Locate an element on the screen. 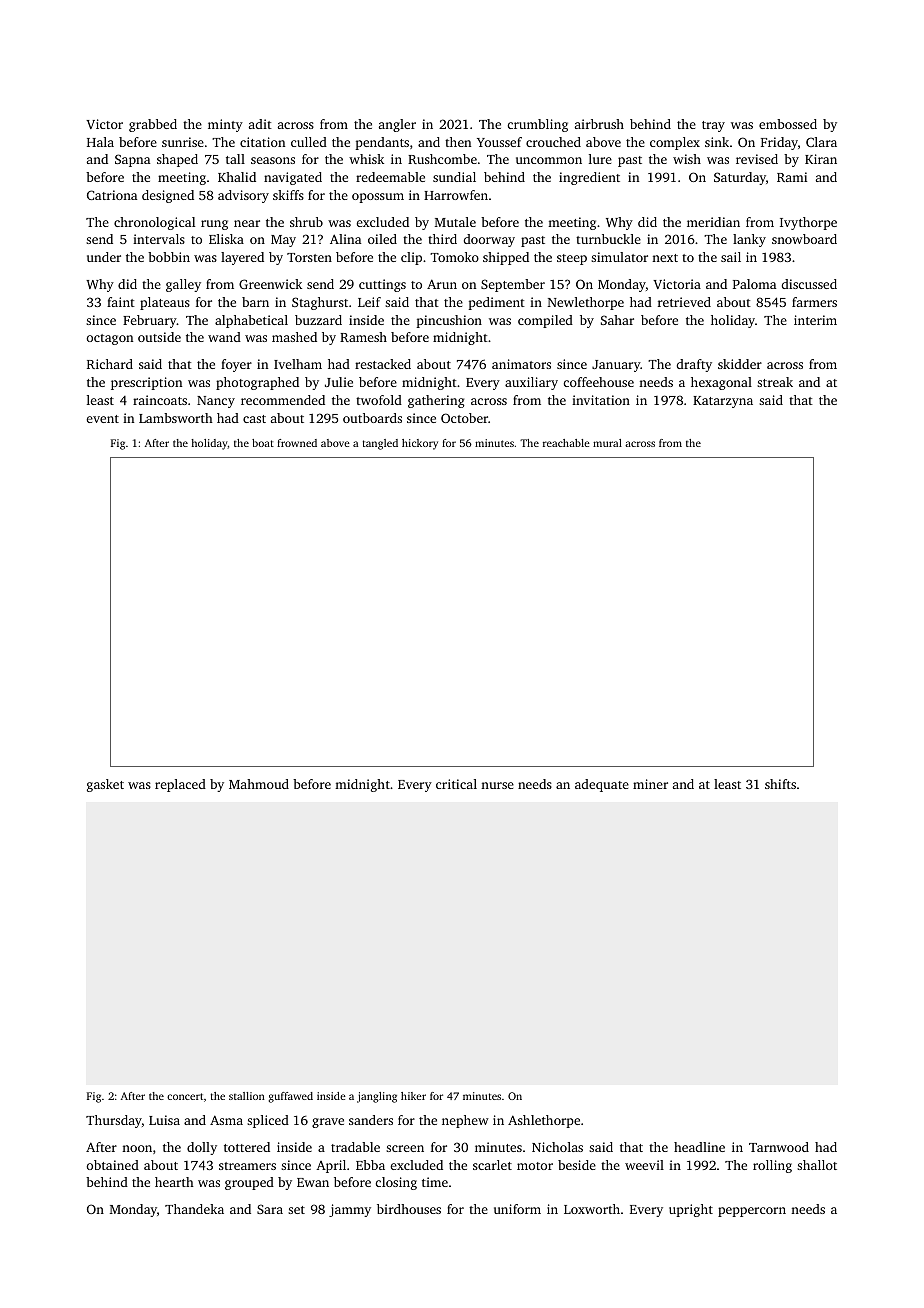 The height and width of the screenshot is (1308, 924). Thandeka is located at coordinates (194, 1209).
